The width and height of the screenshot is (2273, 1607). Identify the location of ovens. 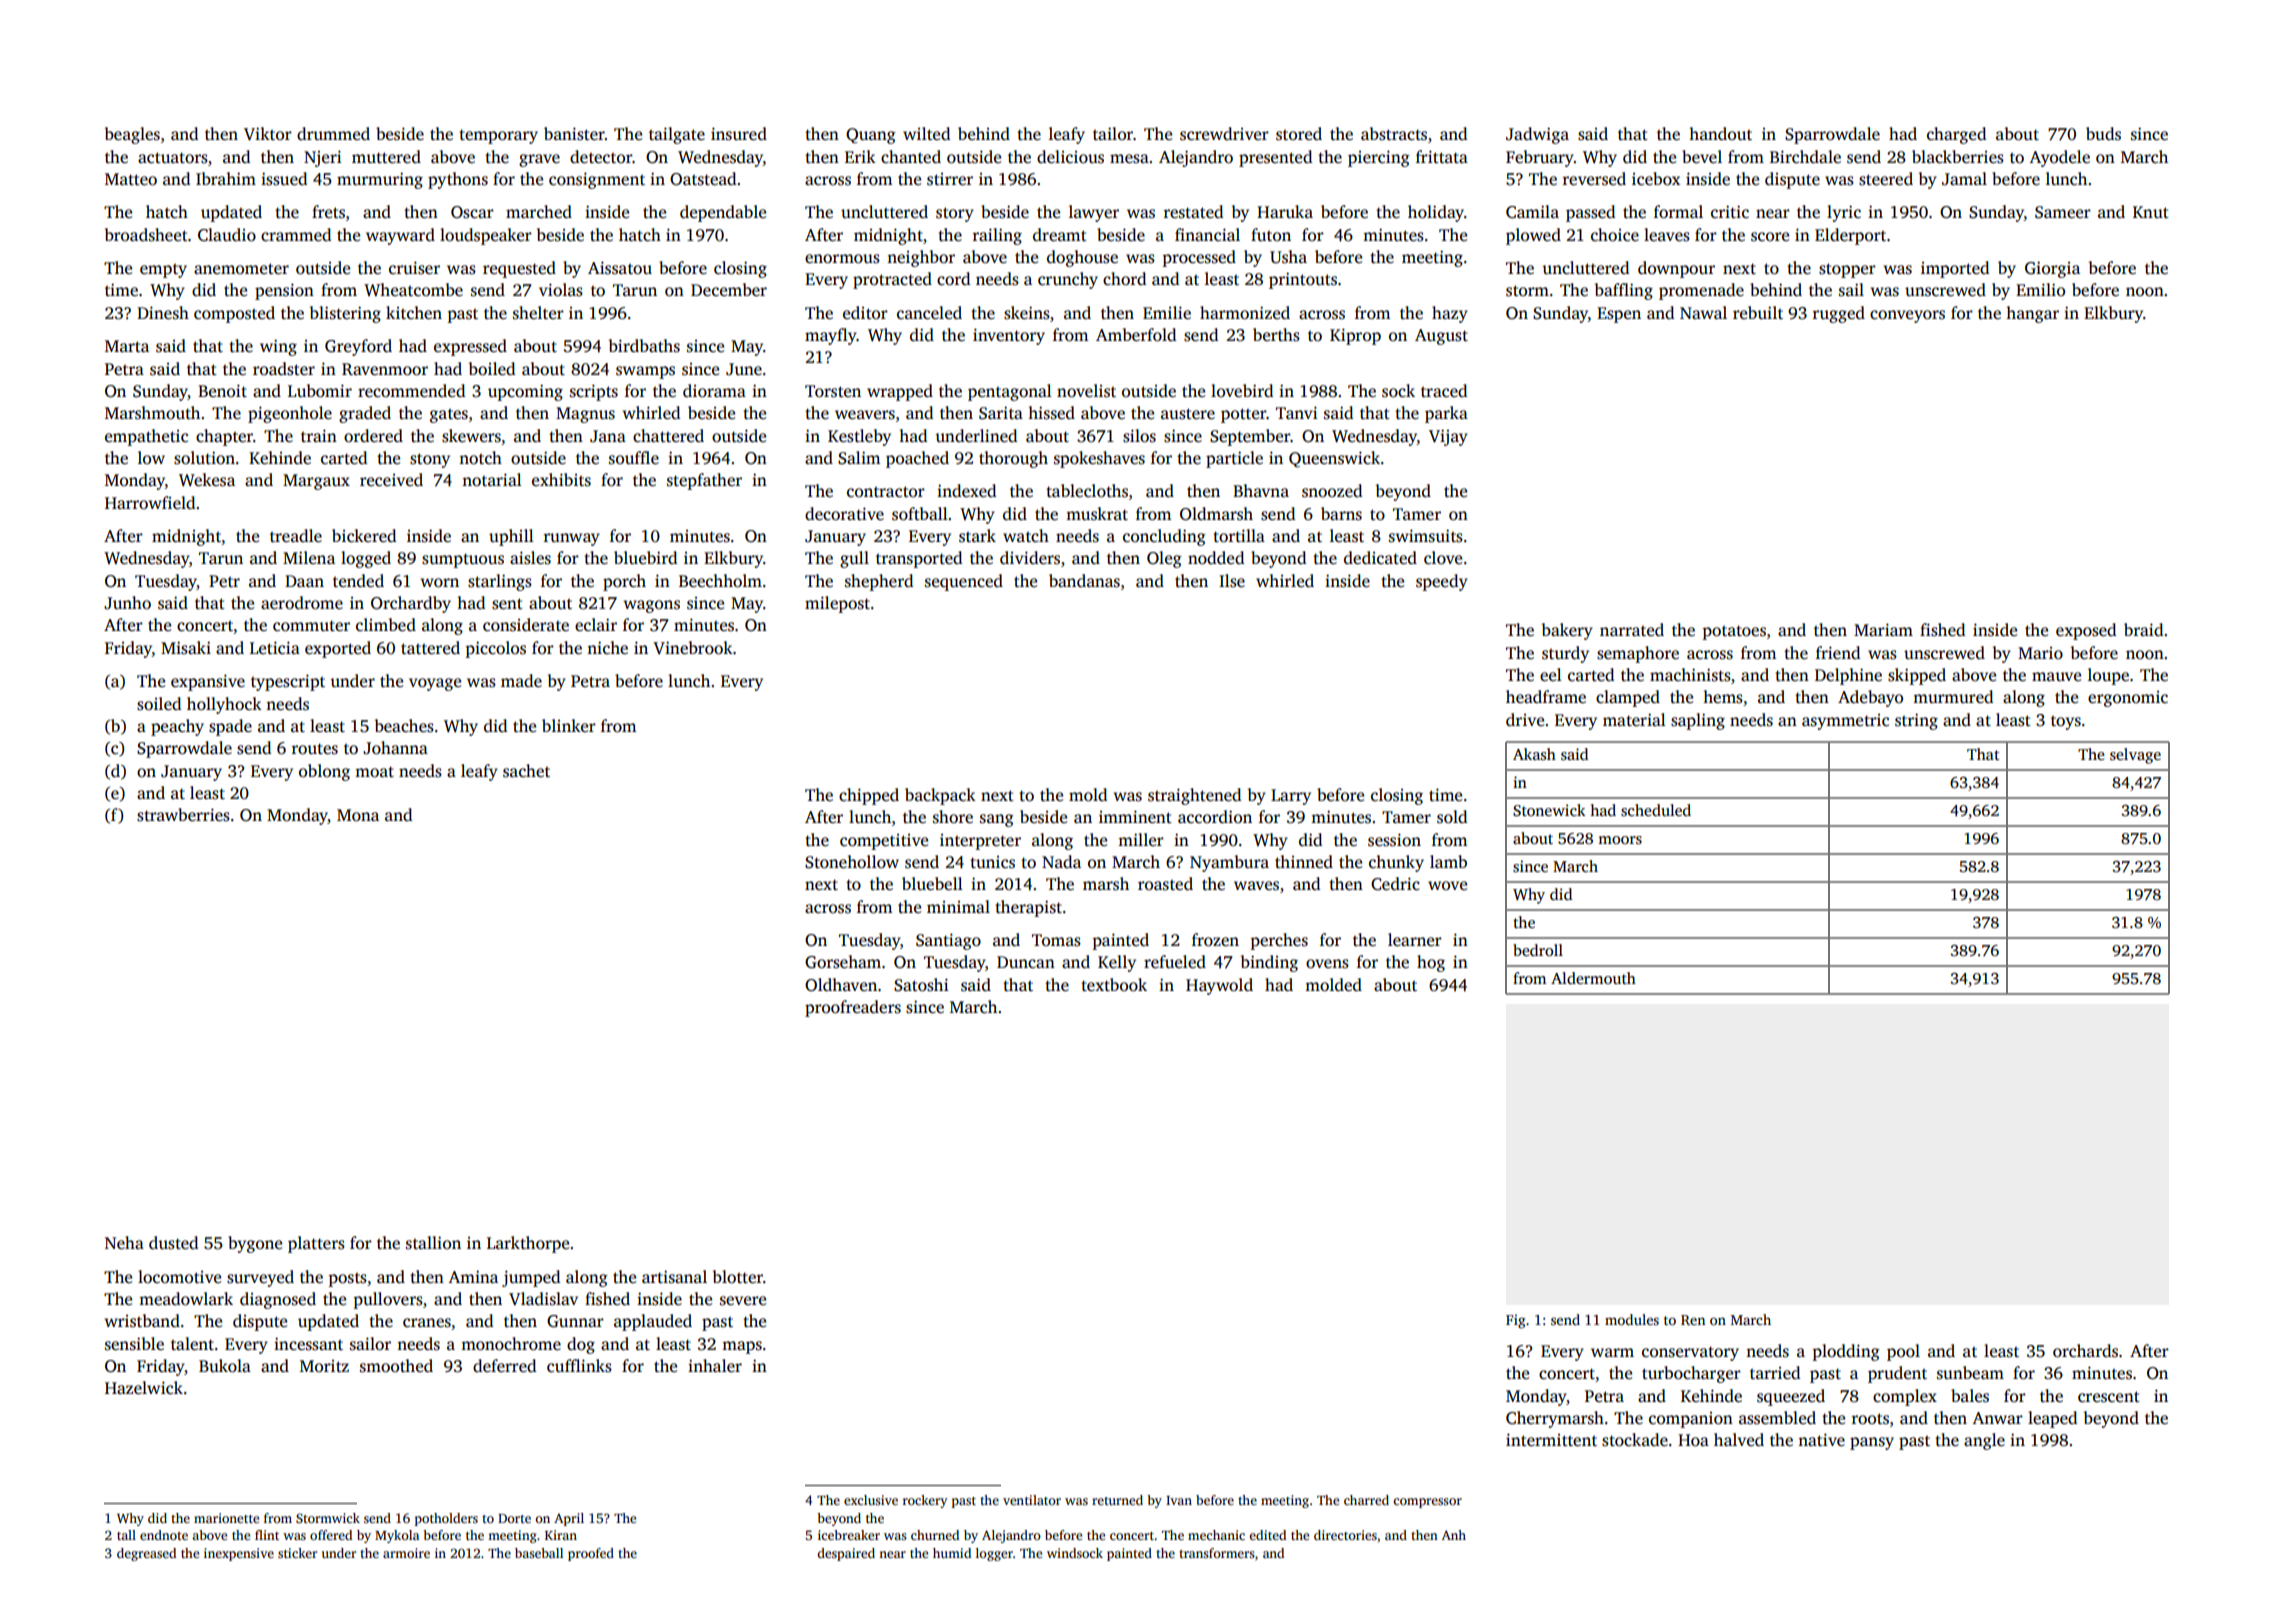
(1327, 964).
